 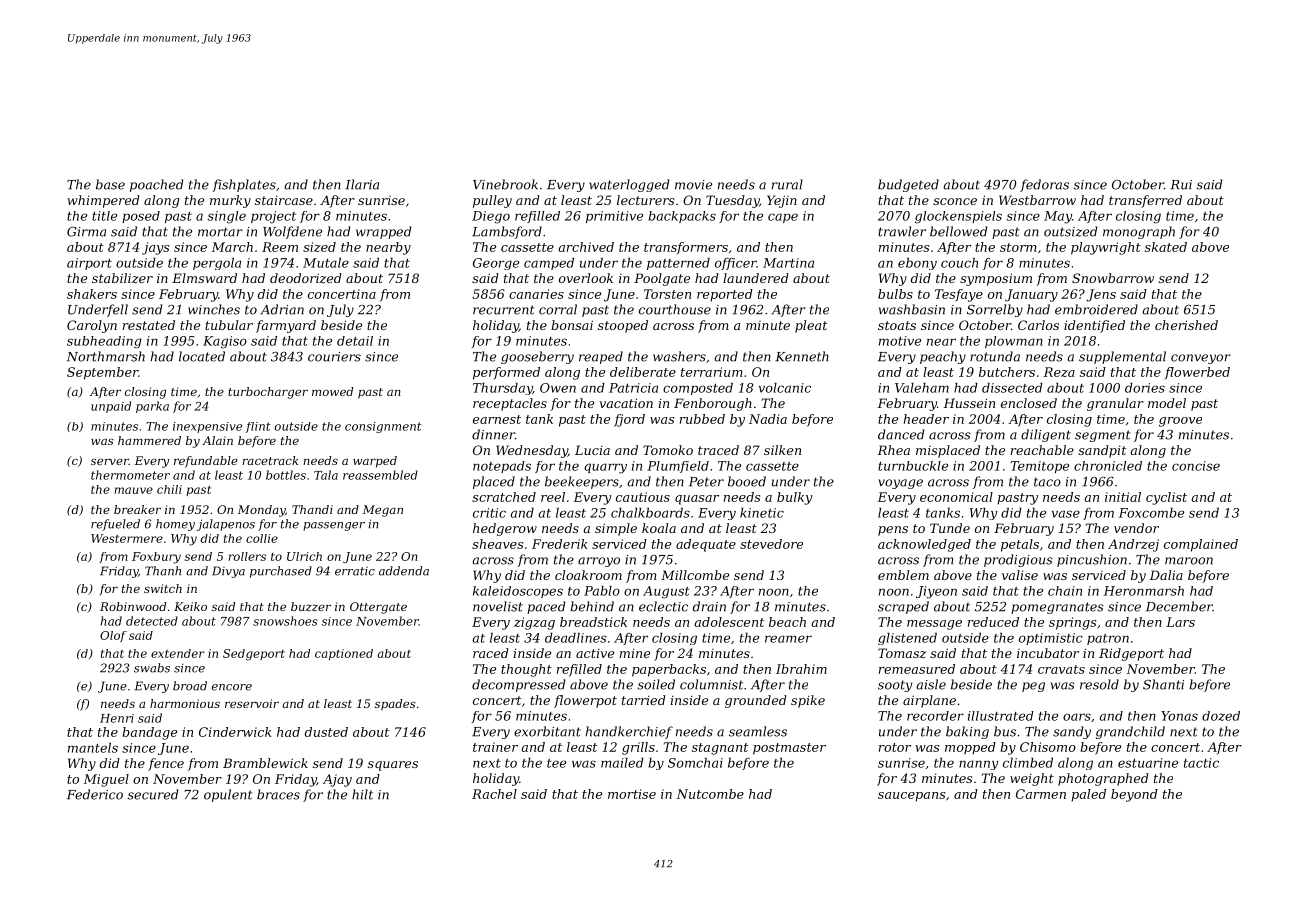 What do you see at coordinates (1131, 654) in the page?
I see `Ridgeport` at bounding box center [1131, 654].
